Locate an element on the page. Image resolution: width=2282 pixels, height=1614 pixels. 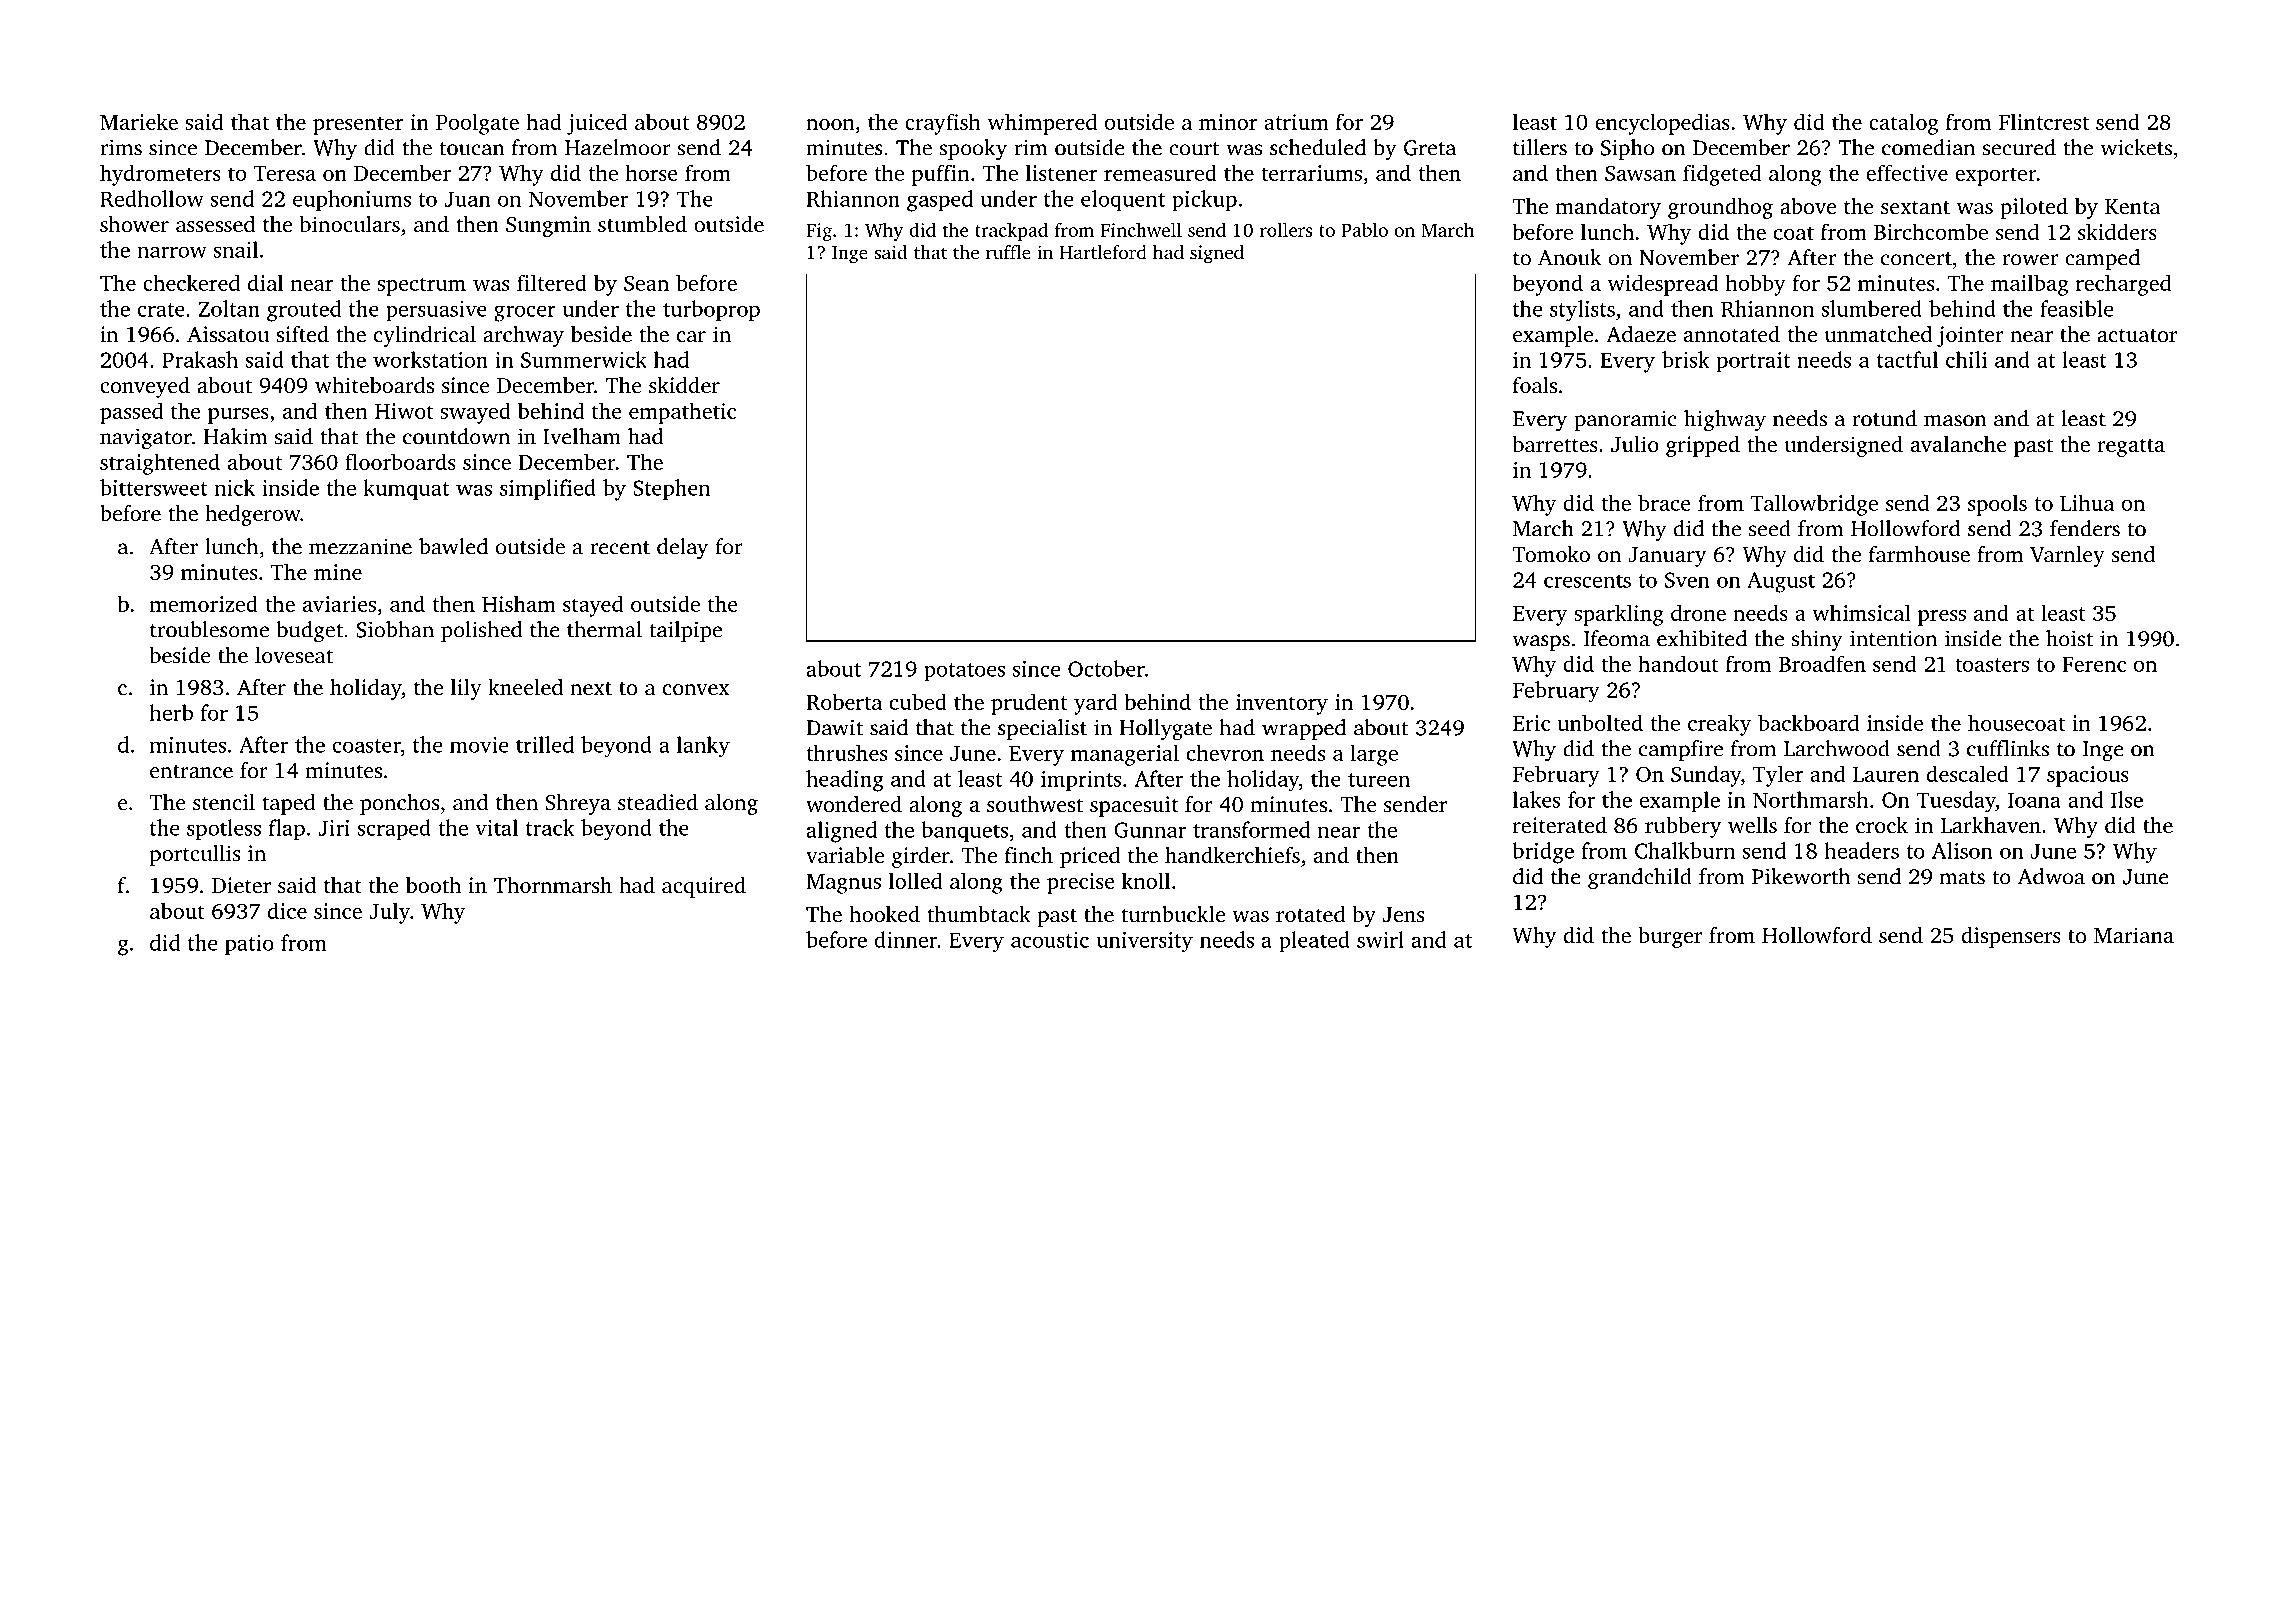
Adwoa is located at coordinates (2051, 876).
